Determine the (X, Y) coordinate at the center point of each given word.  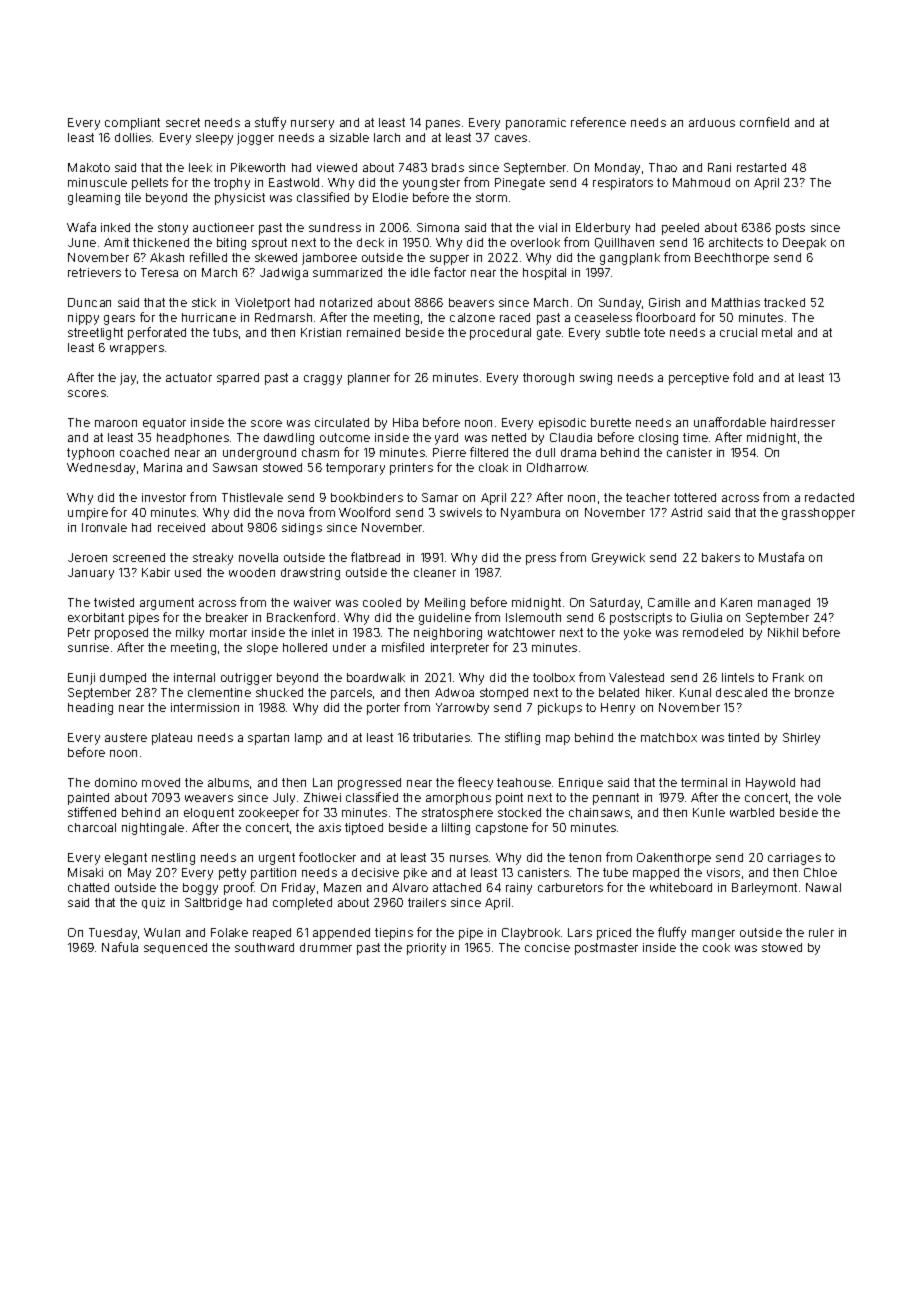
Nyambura (530, 514)
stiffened (92, 812)
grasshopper (818, 514)
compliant (132, 124)
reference (598, 122)
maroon (116, 423)
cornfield (764, 122)
